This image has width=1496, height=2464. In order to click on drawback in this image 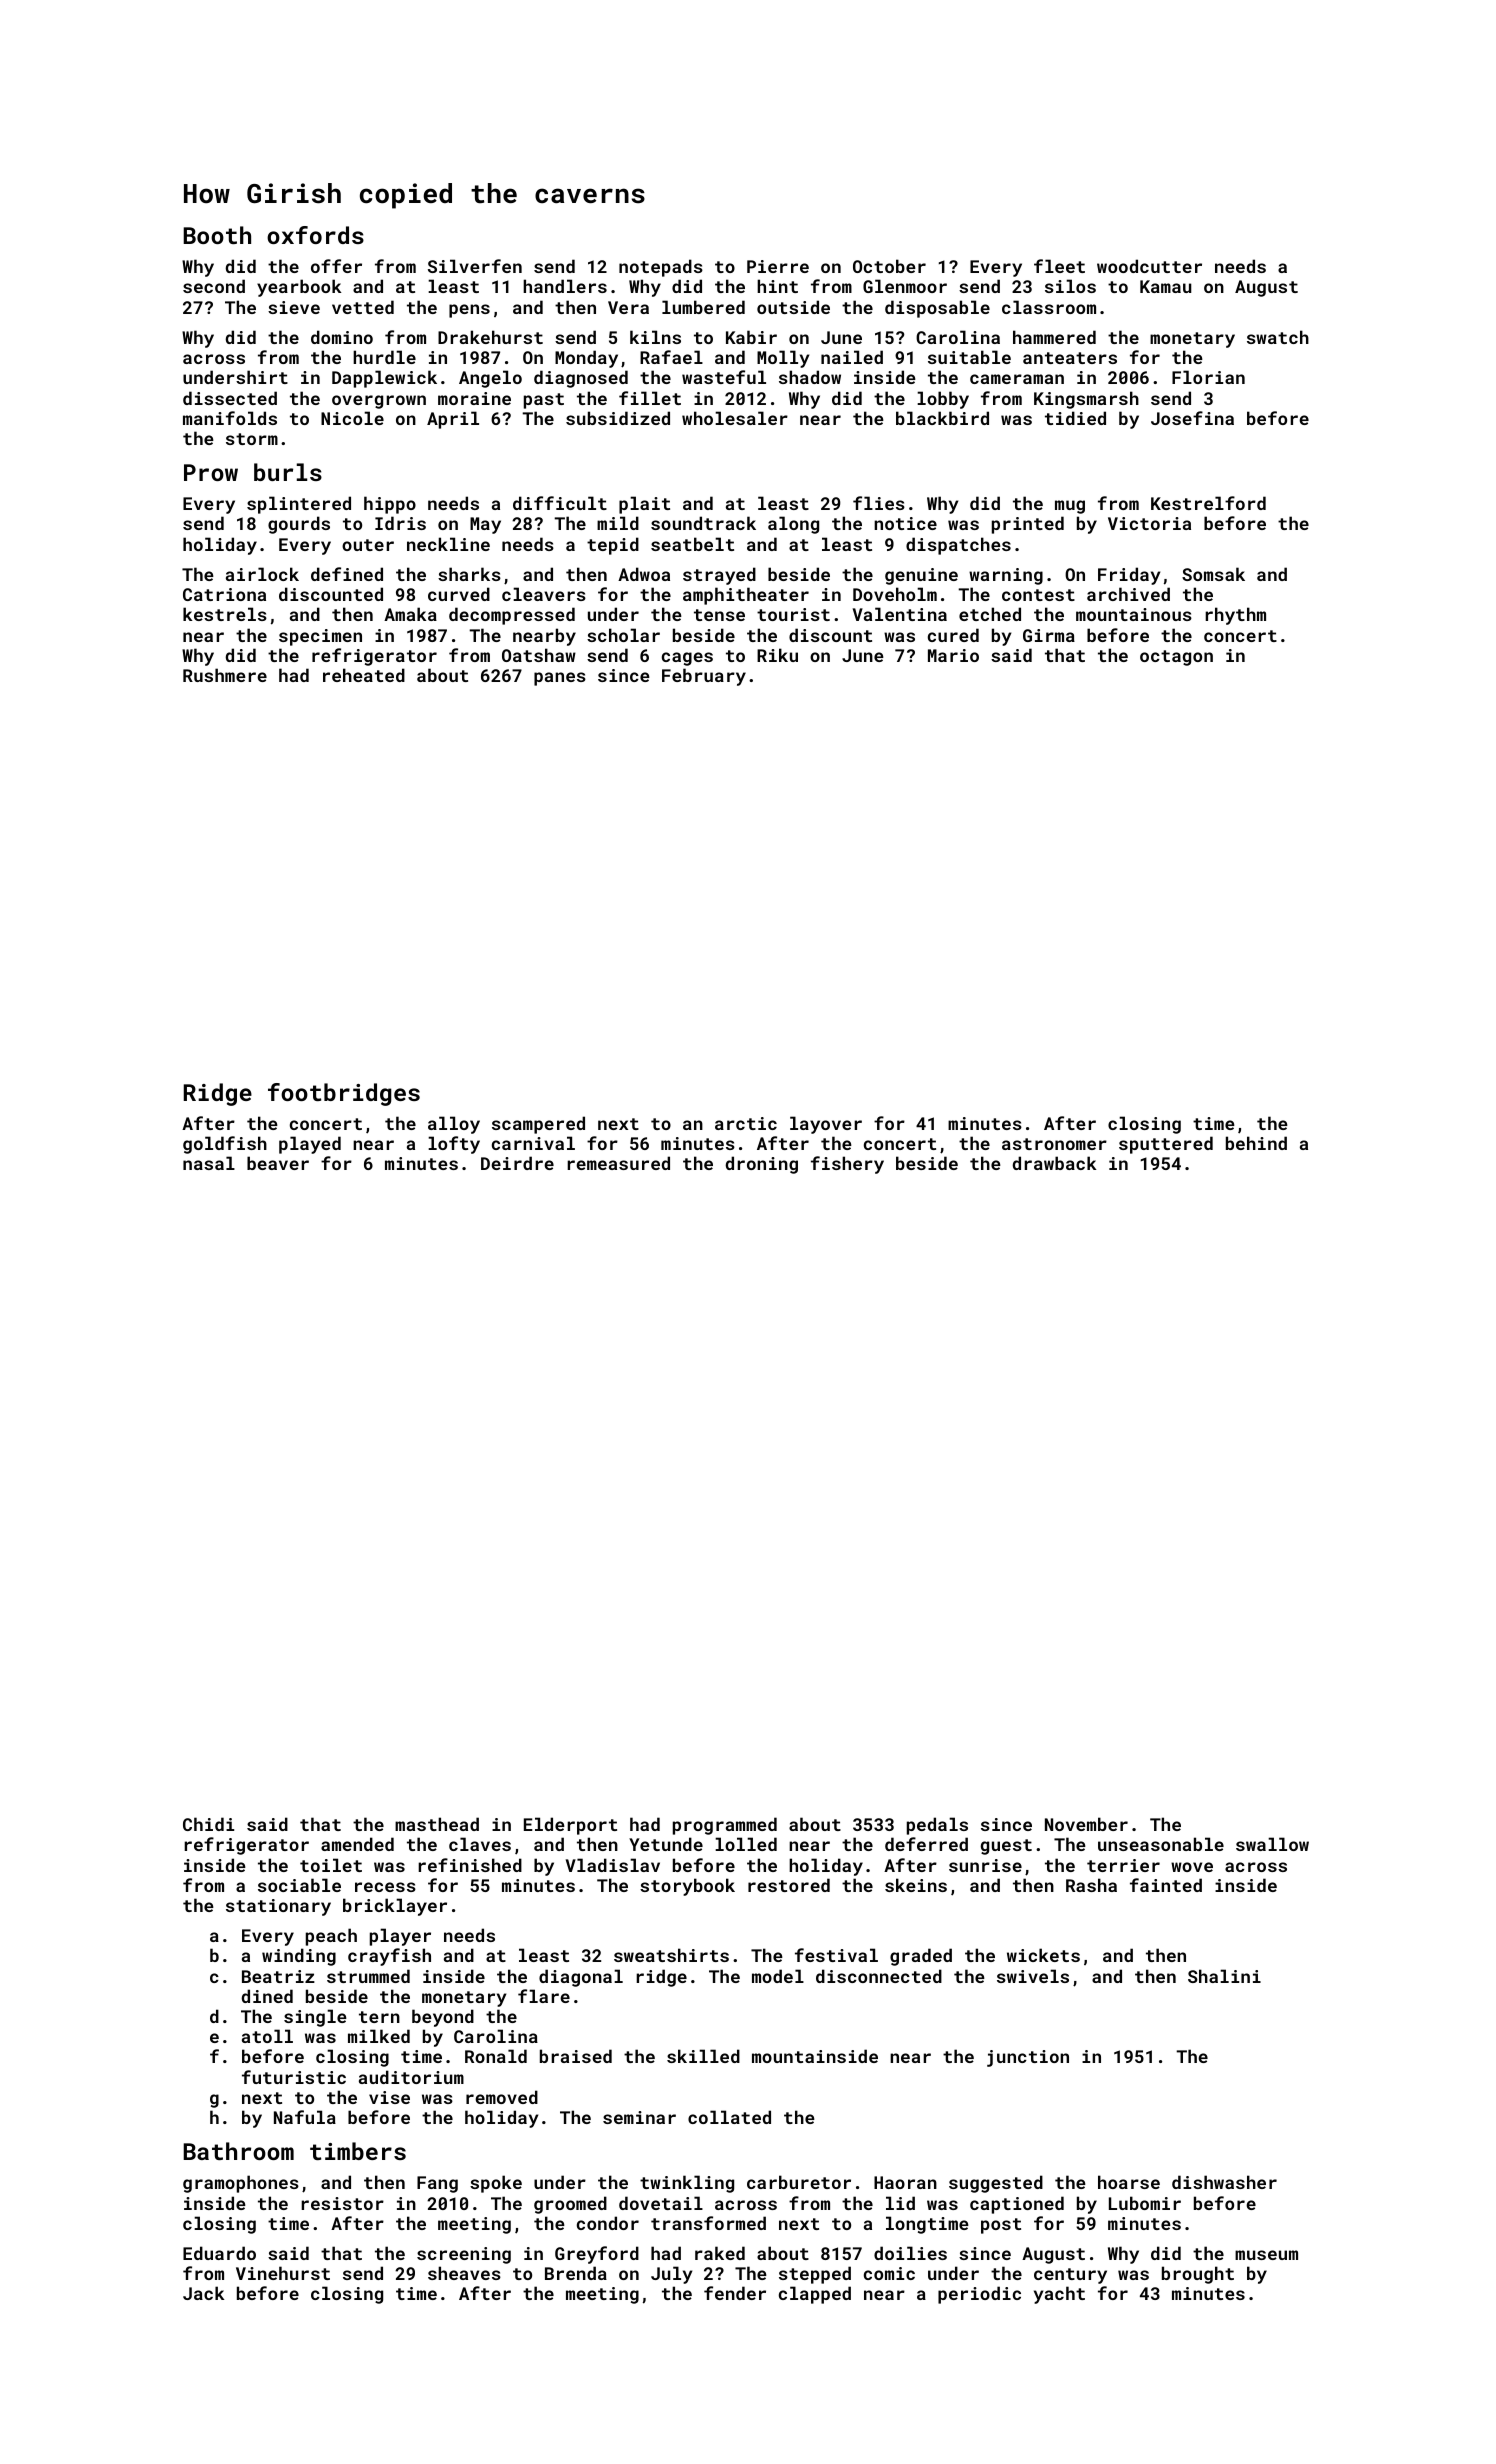, I will do `click(1054, 1163)`.
